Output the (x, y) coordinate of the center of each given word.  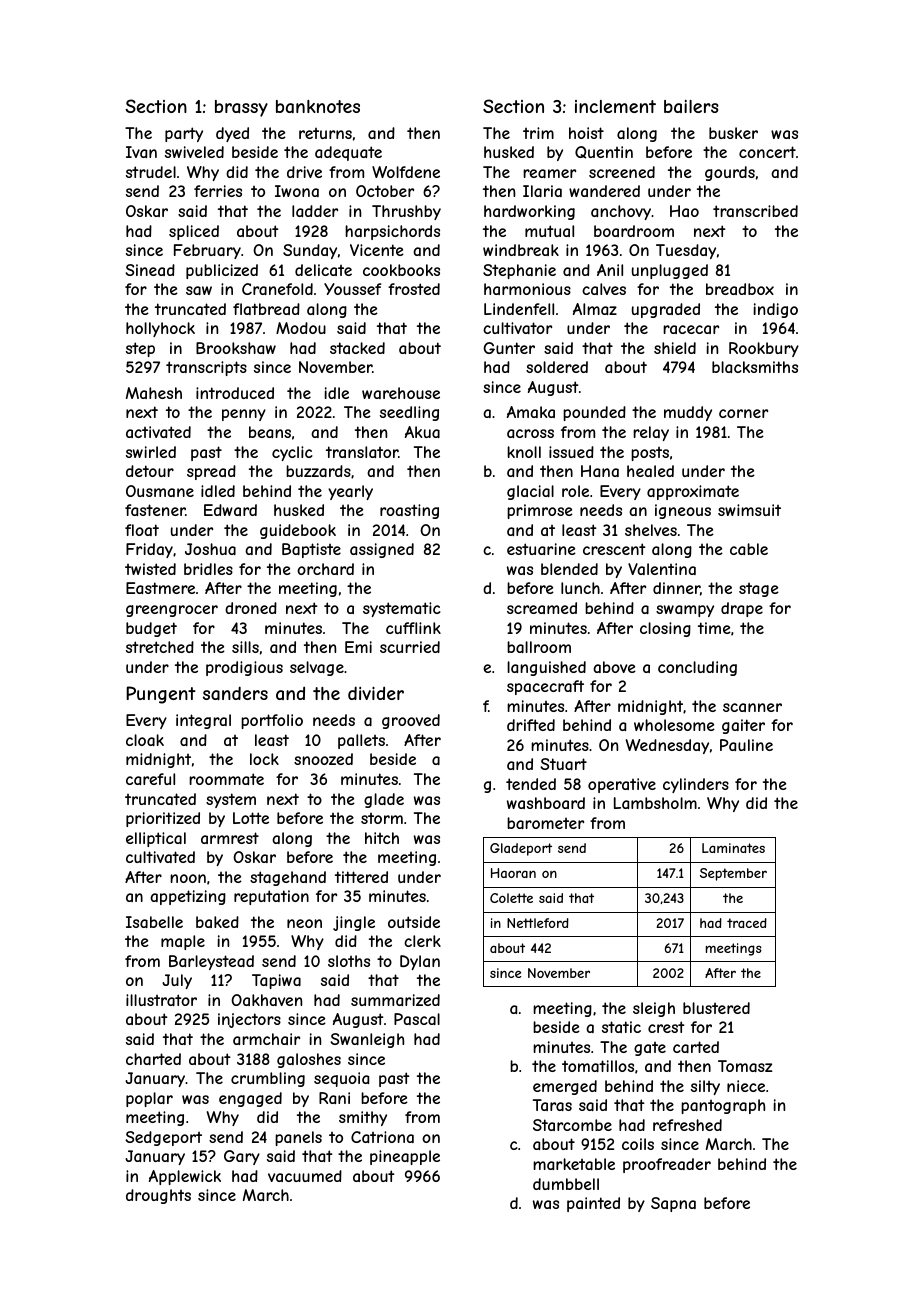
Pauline (746, 745)
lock (264, 759)
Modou (301, 328)
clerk (422, 941)
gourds (730, 173)
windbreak (521, 250)
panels (298, 1138)
